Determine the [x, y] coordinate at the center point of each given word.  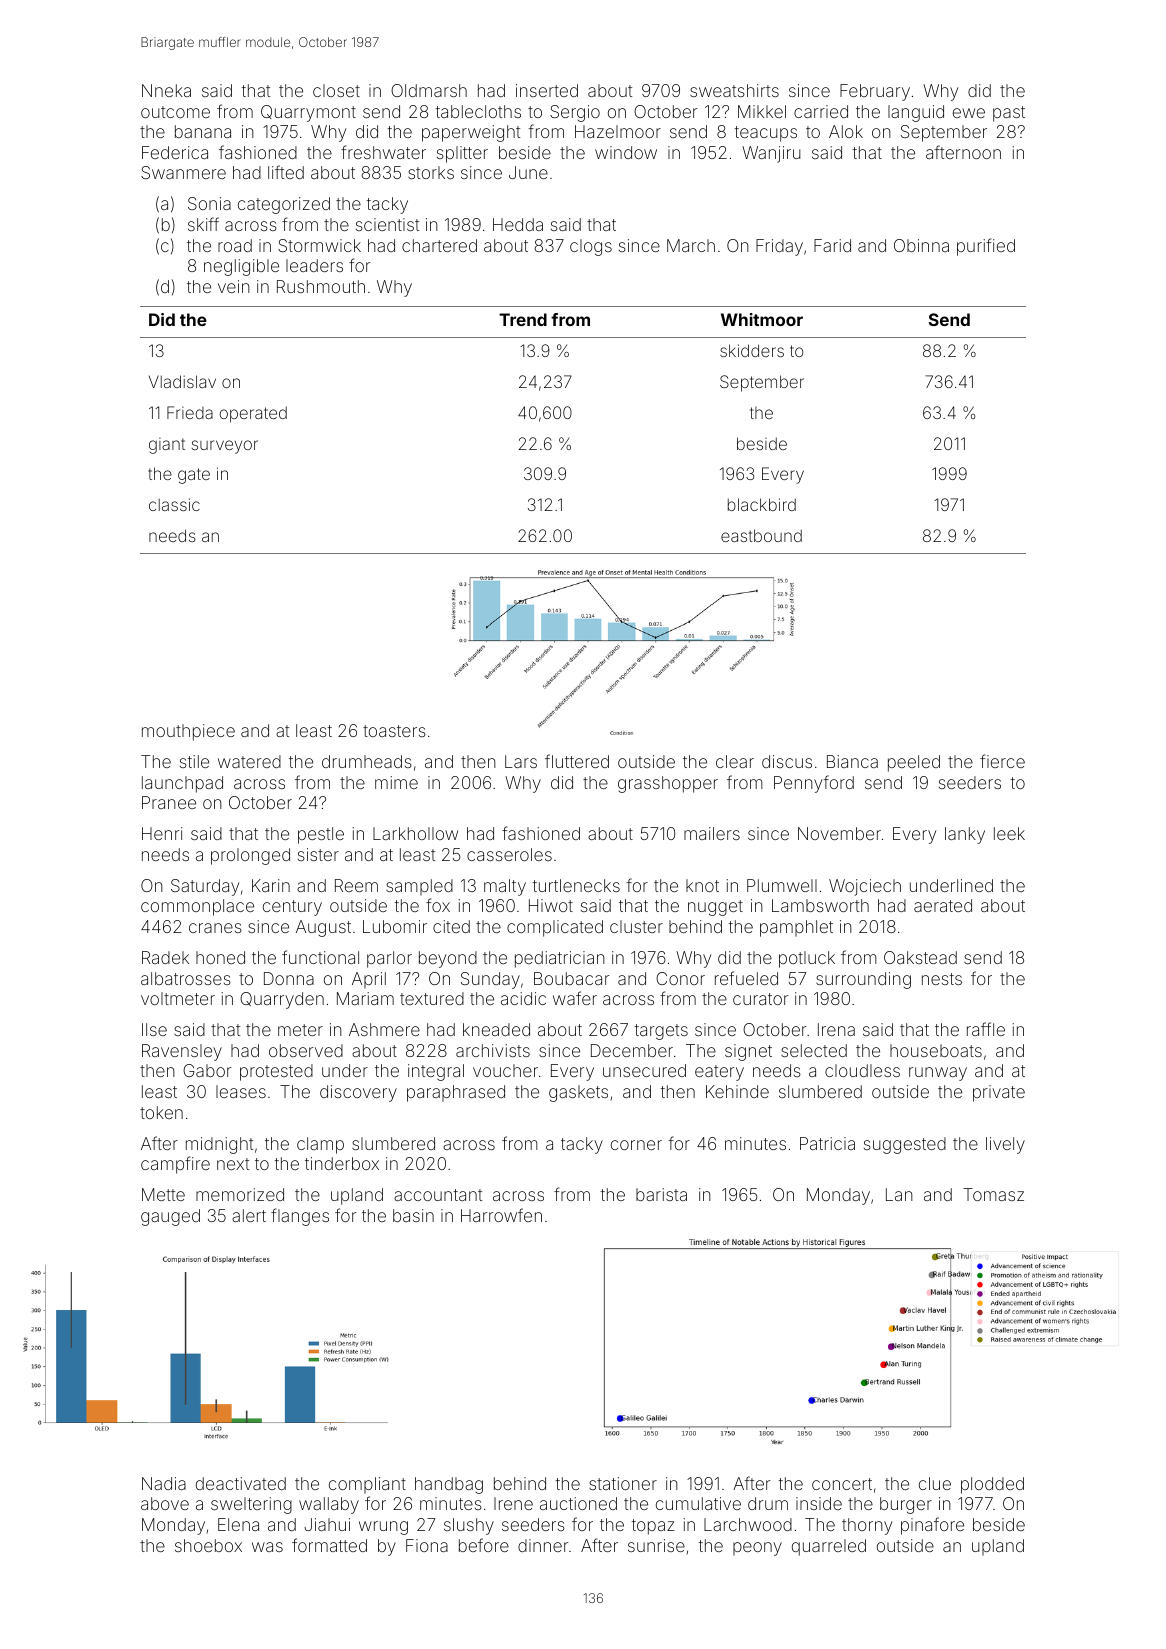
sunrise [656, 1545]
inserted [547, 90]
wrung [383, 1528]
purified [986, 247]
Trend [523, 319]
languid [916, 113]
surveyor [225, 447]
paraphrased [456, 1093]
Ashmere [384, 1029]
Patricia [827, 1143]
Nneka [166, 90]
